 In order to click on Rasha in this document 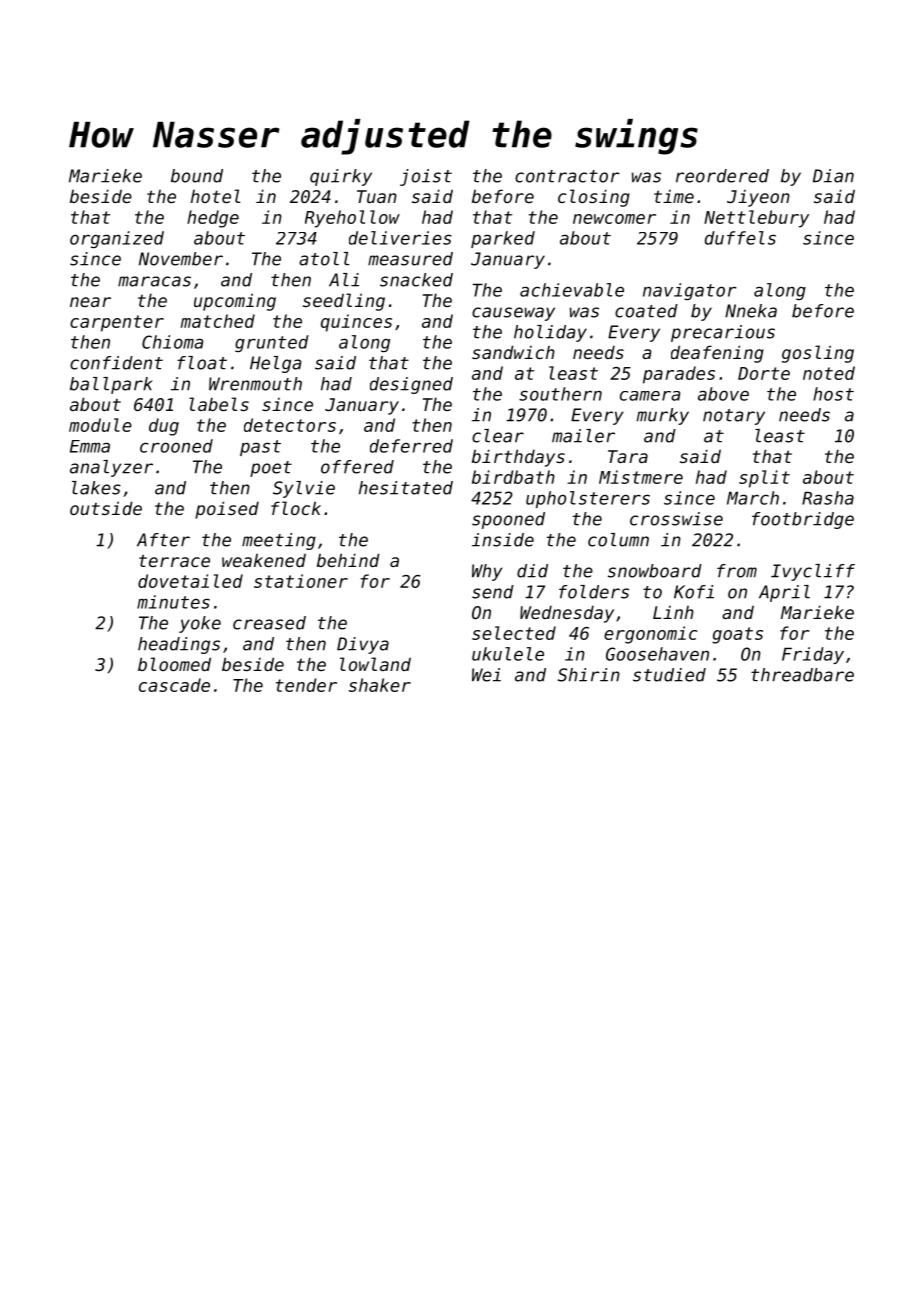, I will do `click(828, 498)`.
